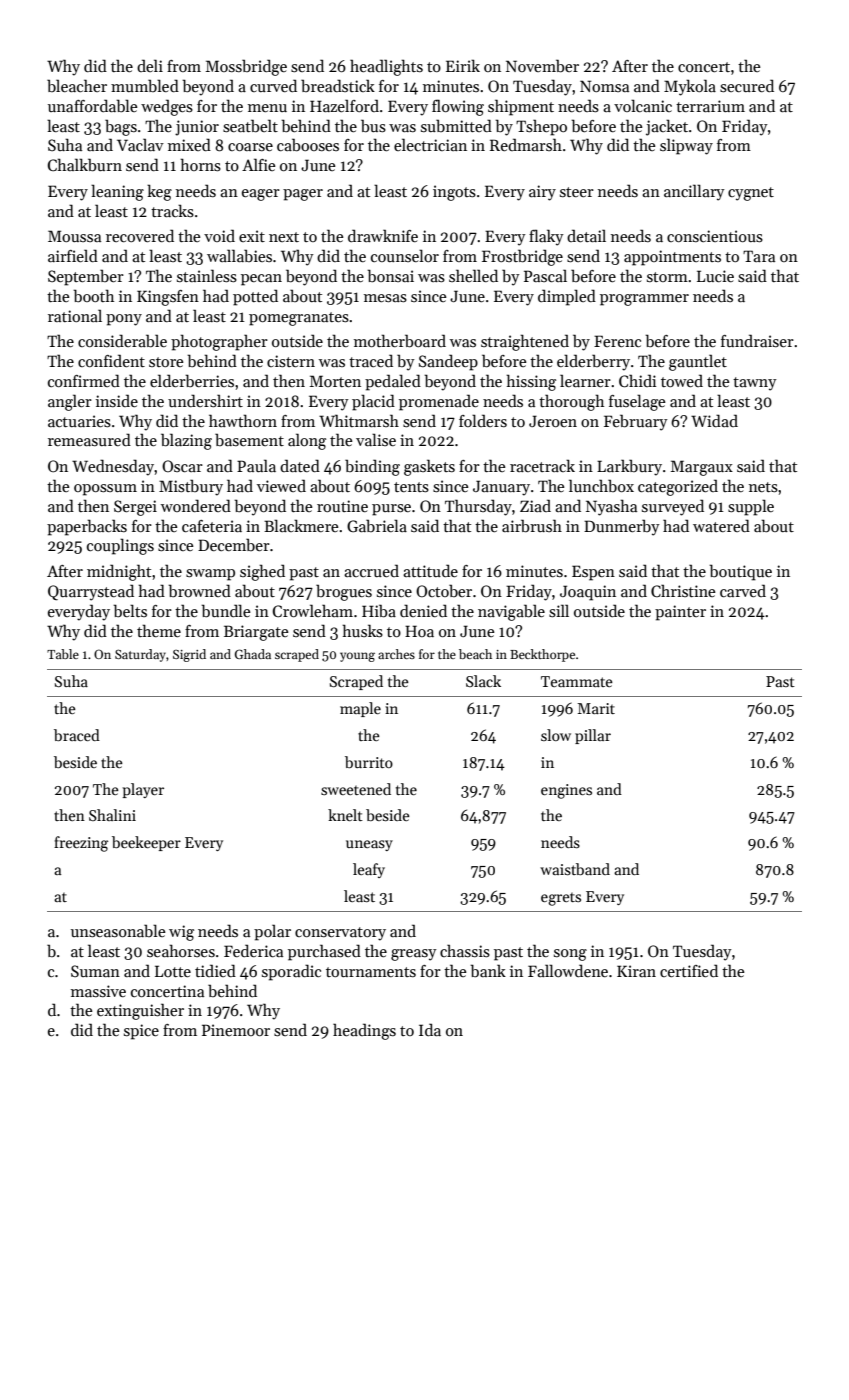 The height and width of the page is (1400, 849). What do you see at coordinates (146, 843) in the page?
I see `beekeeper` at bounding box center [146, 843].
